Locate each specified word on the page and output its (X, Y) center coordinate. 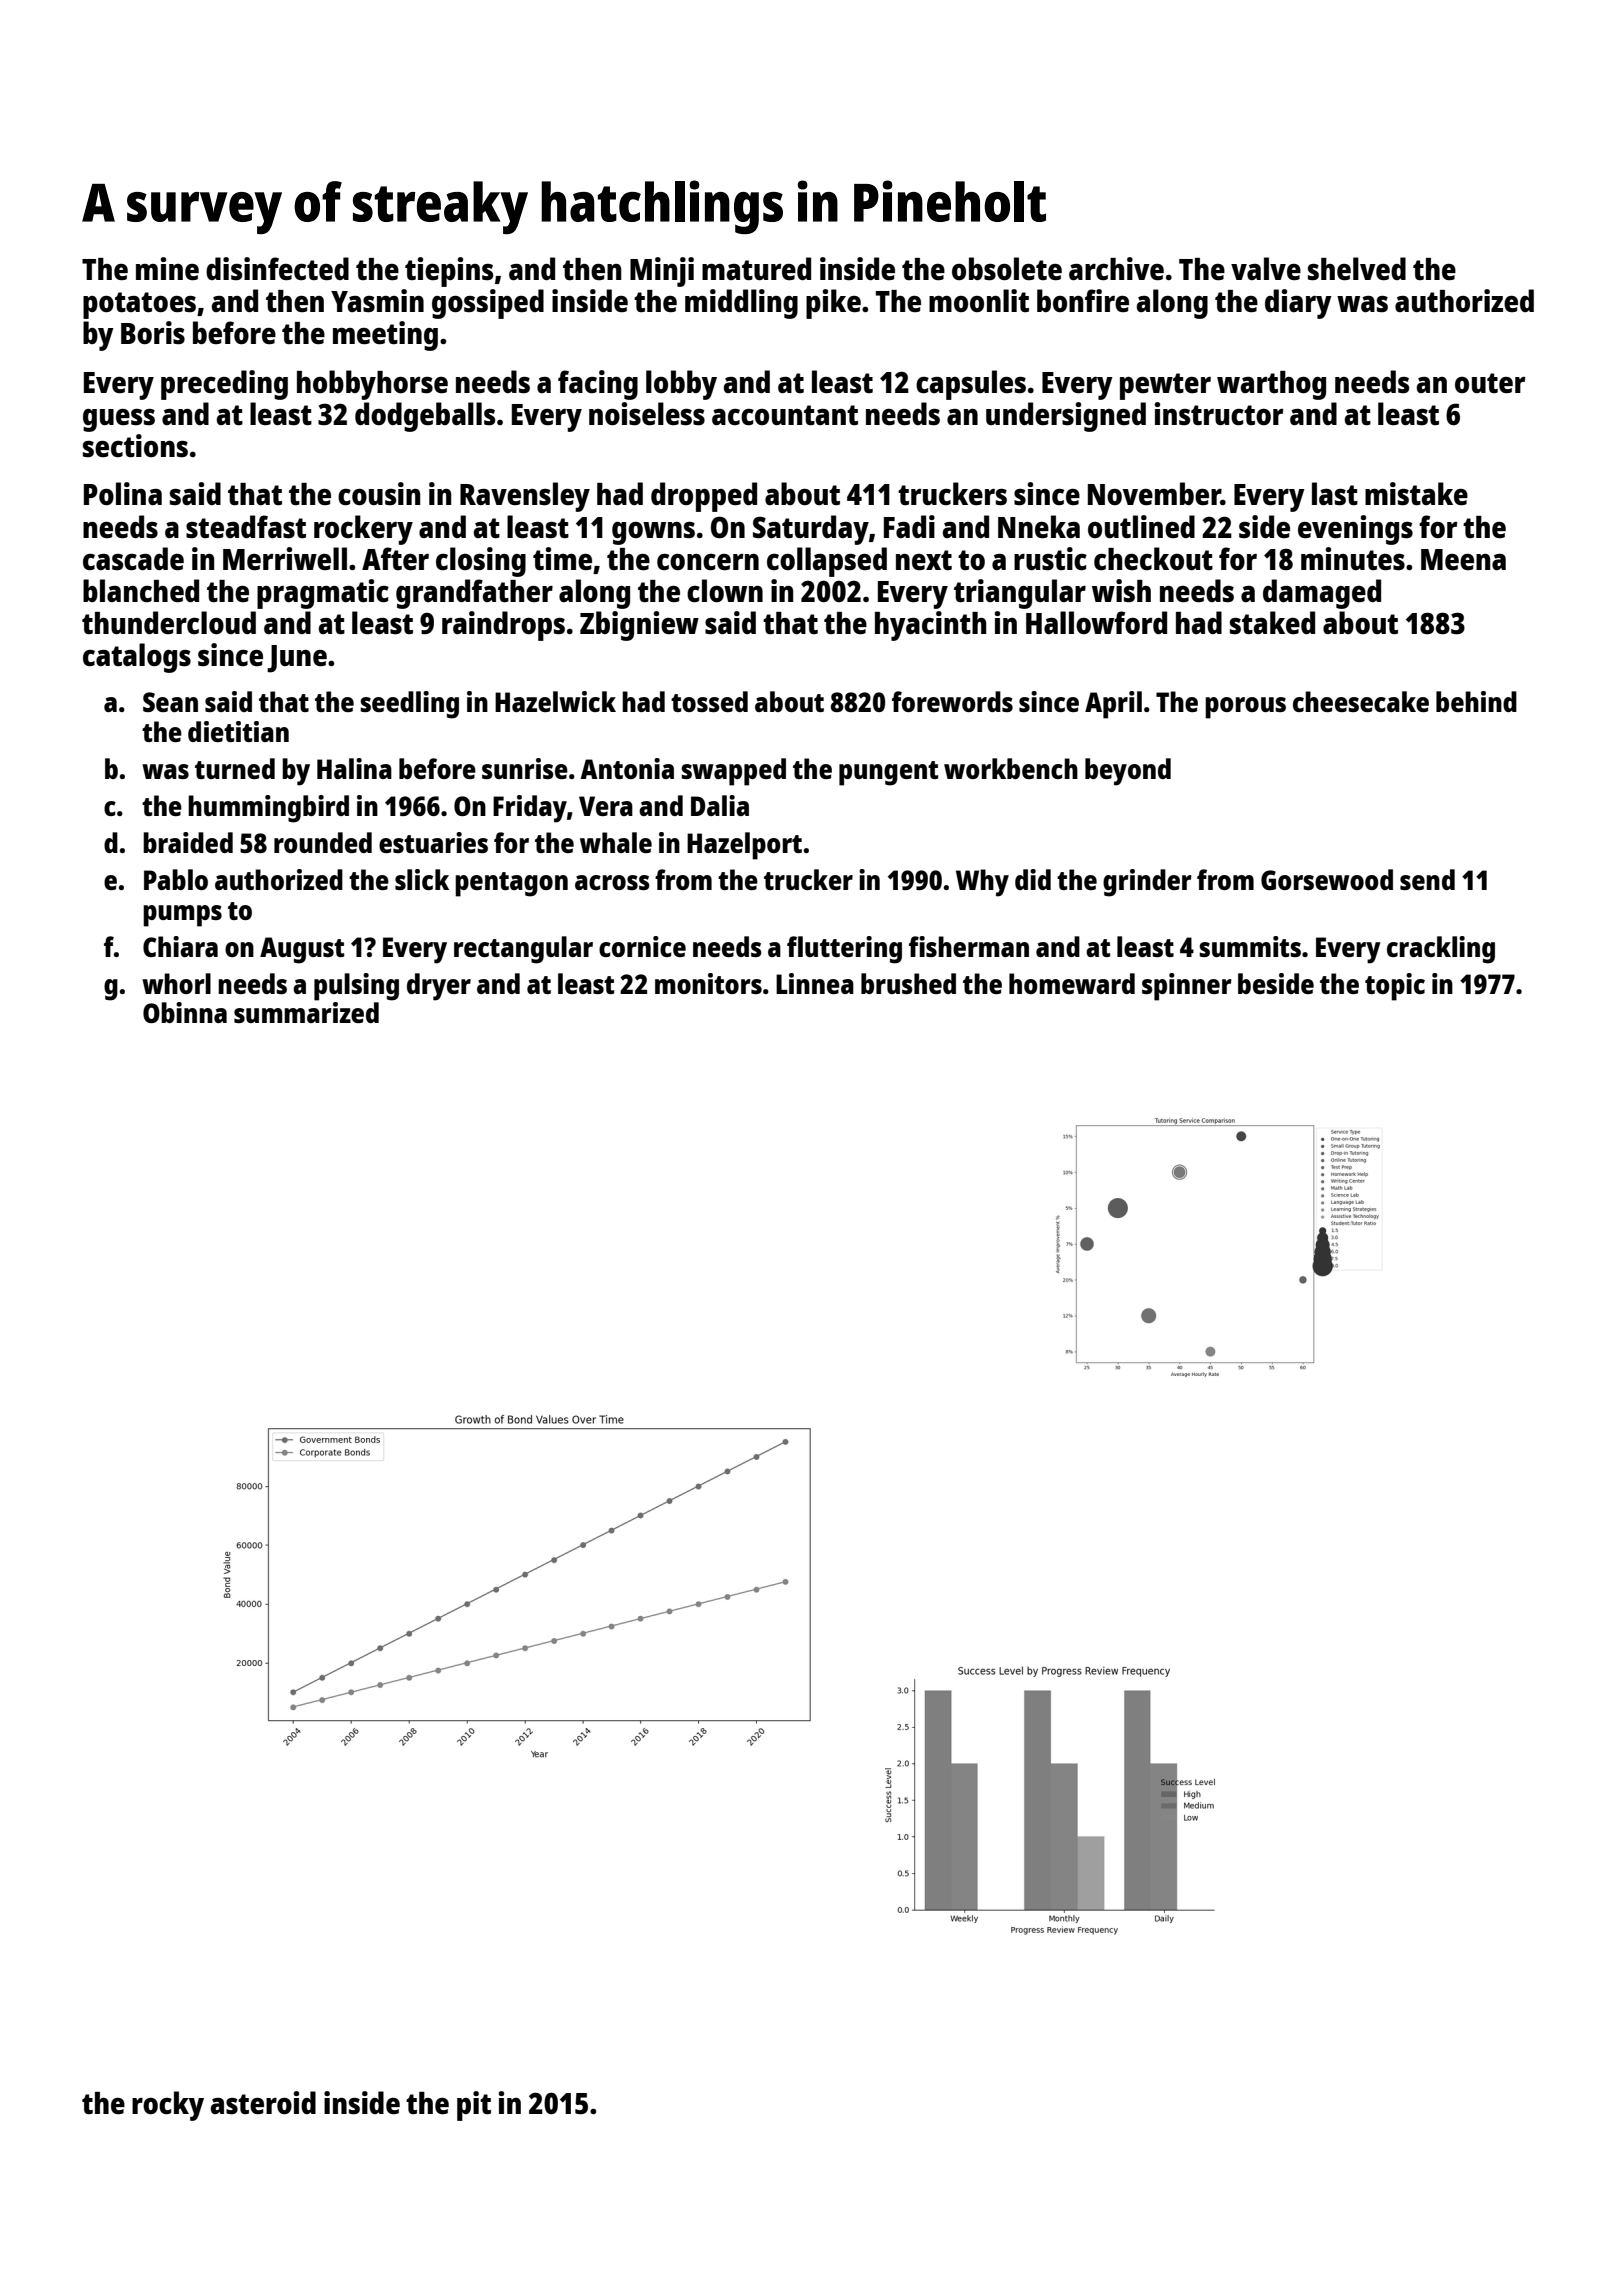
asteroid (263, 2103)
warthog (1271, 385)
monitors (708, 983)
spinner (1187, 987)
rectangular (523, 950)
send (1427, 879)
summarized (306, 1012)
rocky (168, 2106)
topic (1395, 987)
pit (474, 2106)
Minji (662, 272)
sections (135, 445)
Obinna (185, 1012)
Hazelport (744, 846)
